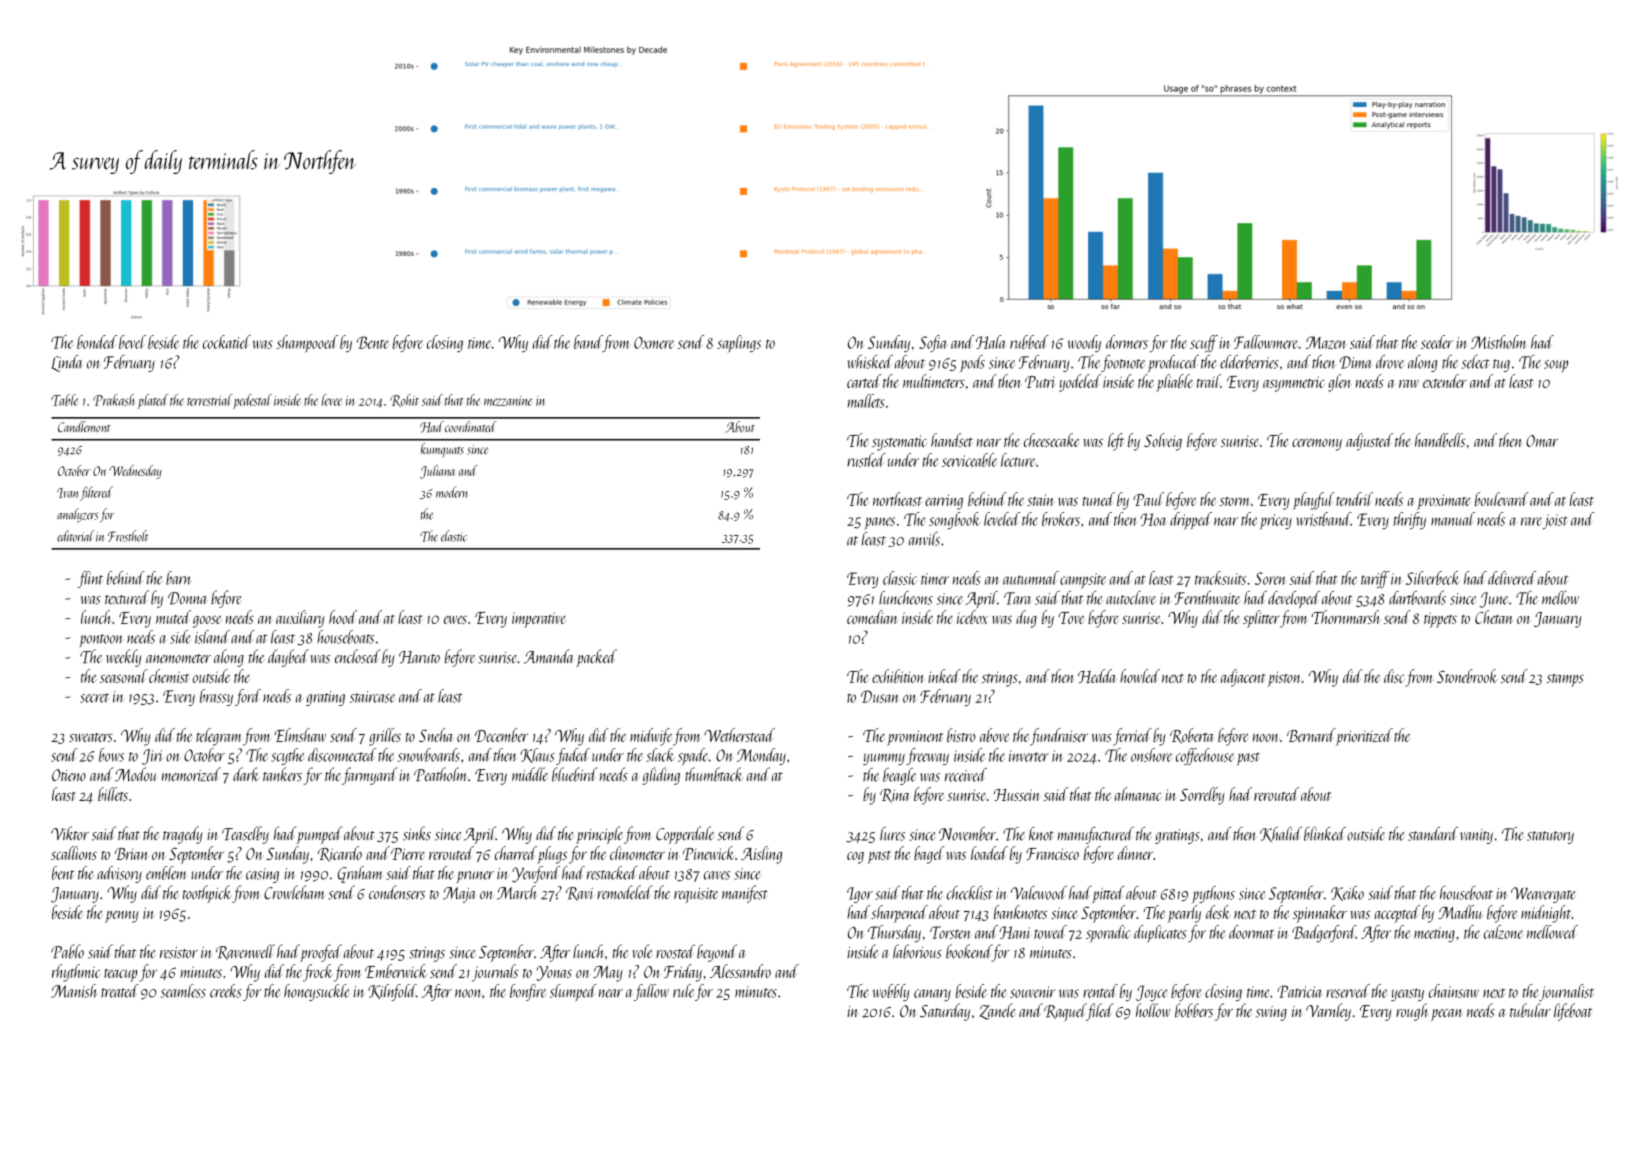 The width and height of the screenshot is (1645, 1163). Describe the element at coordinates (397, 892) in the screenshot. I see `condensers` at that location.
